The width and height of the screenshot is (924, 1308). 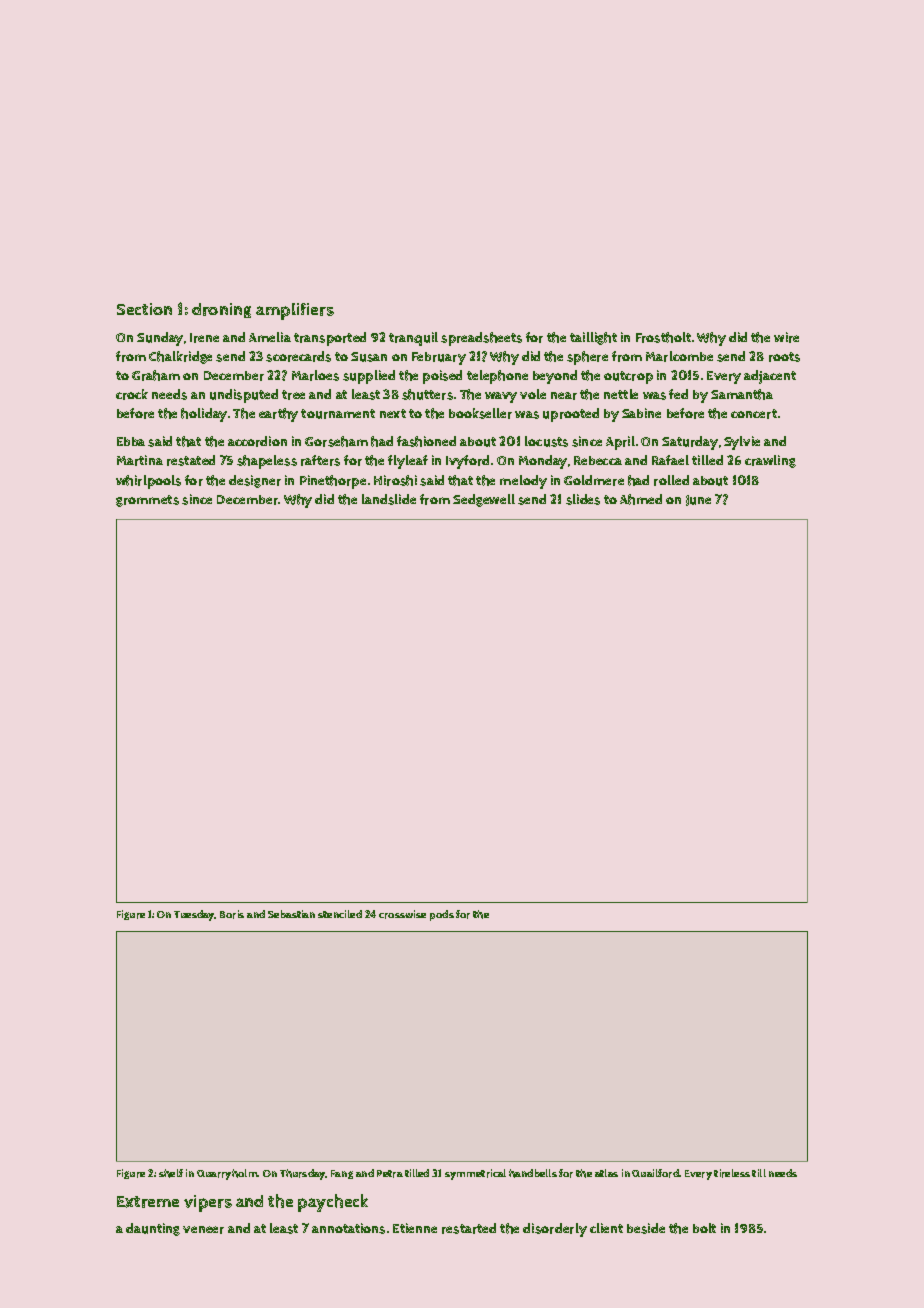 What do you see at coordinates (194, 915) in the screenshot?
I see `Tuesday` at bounding box center [194, 915].
